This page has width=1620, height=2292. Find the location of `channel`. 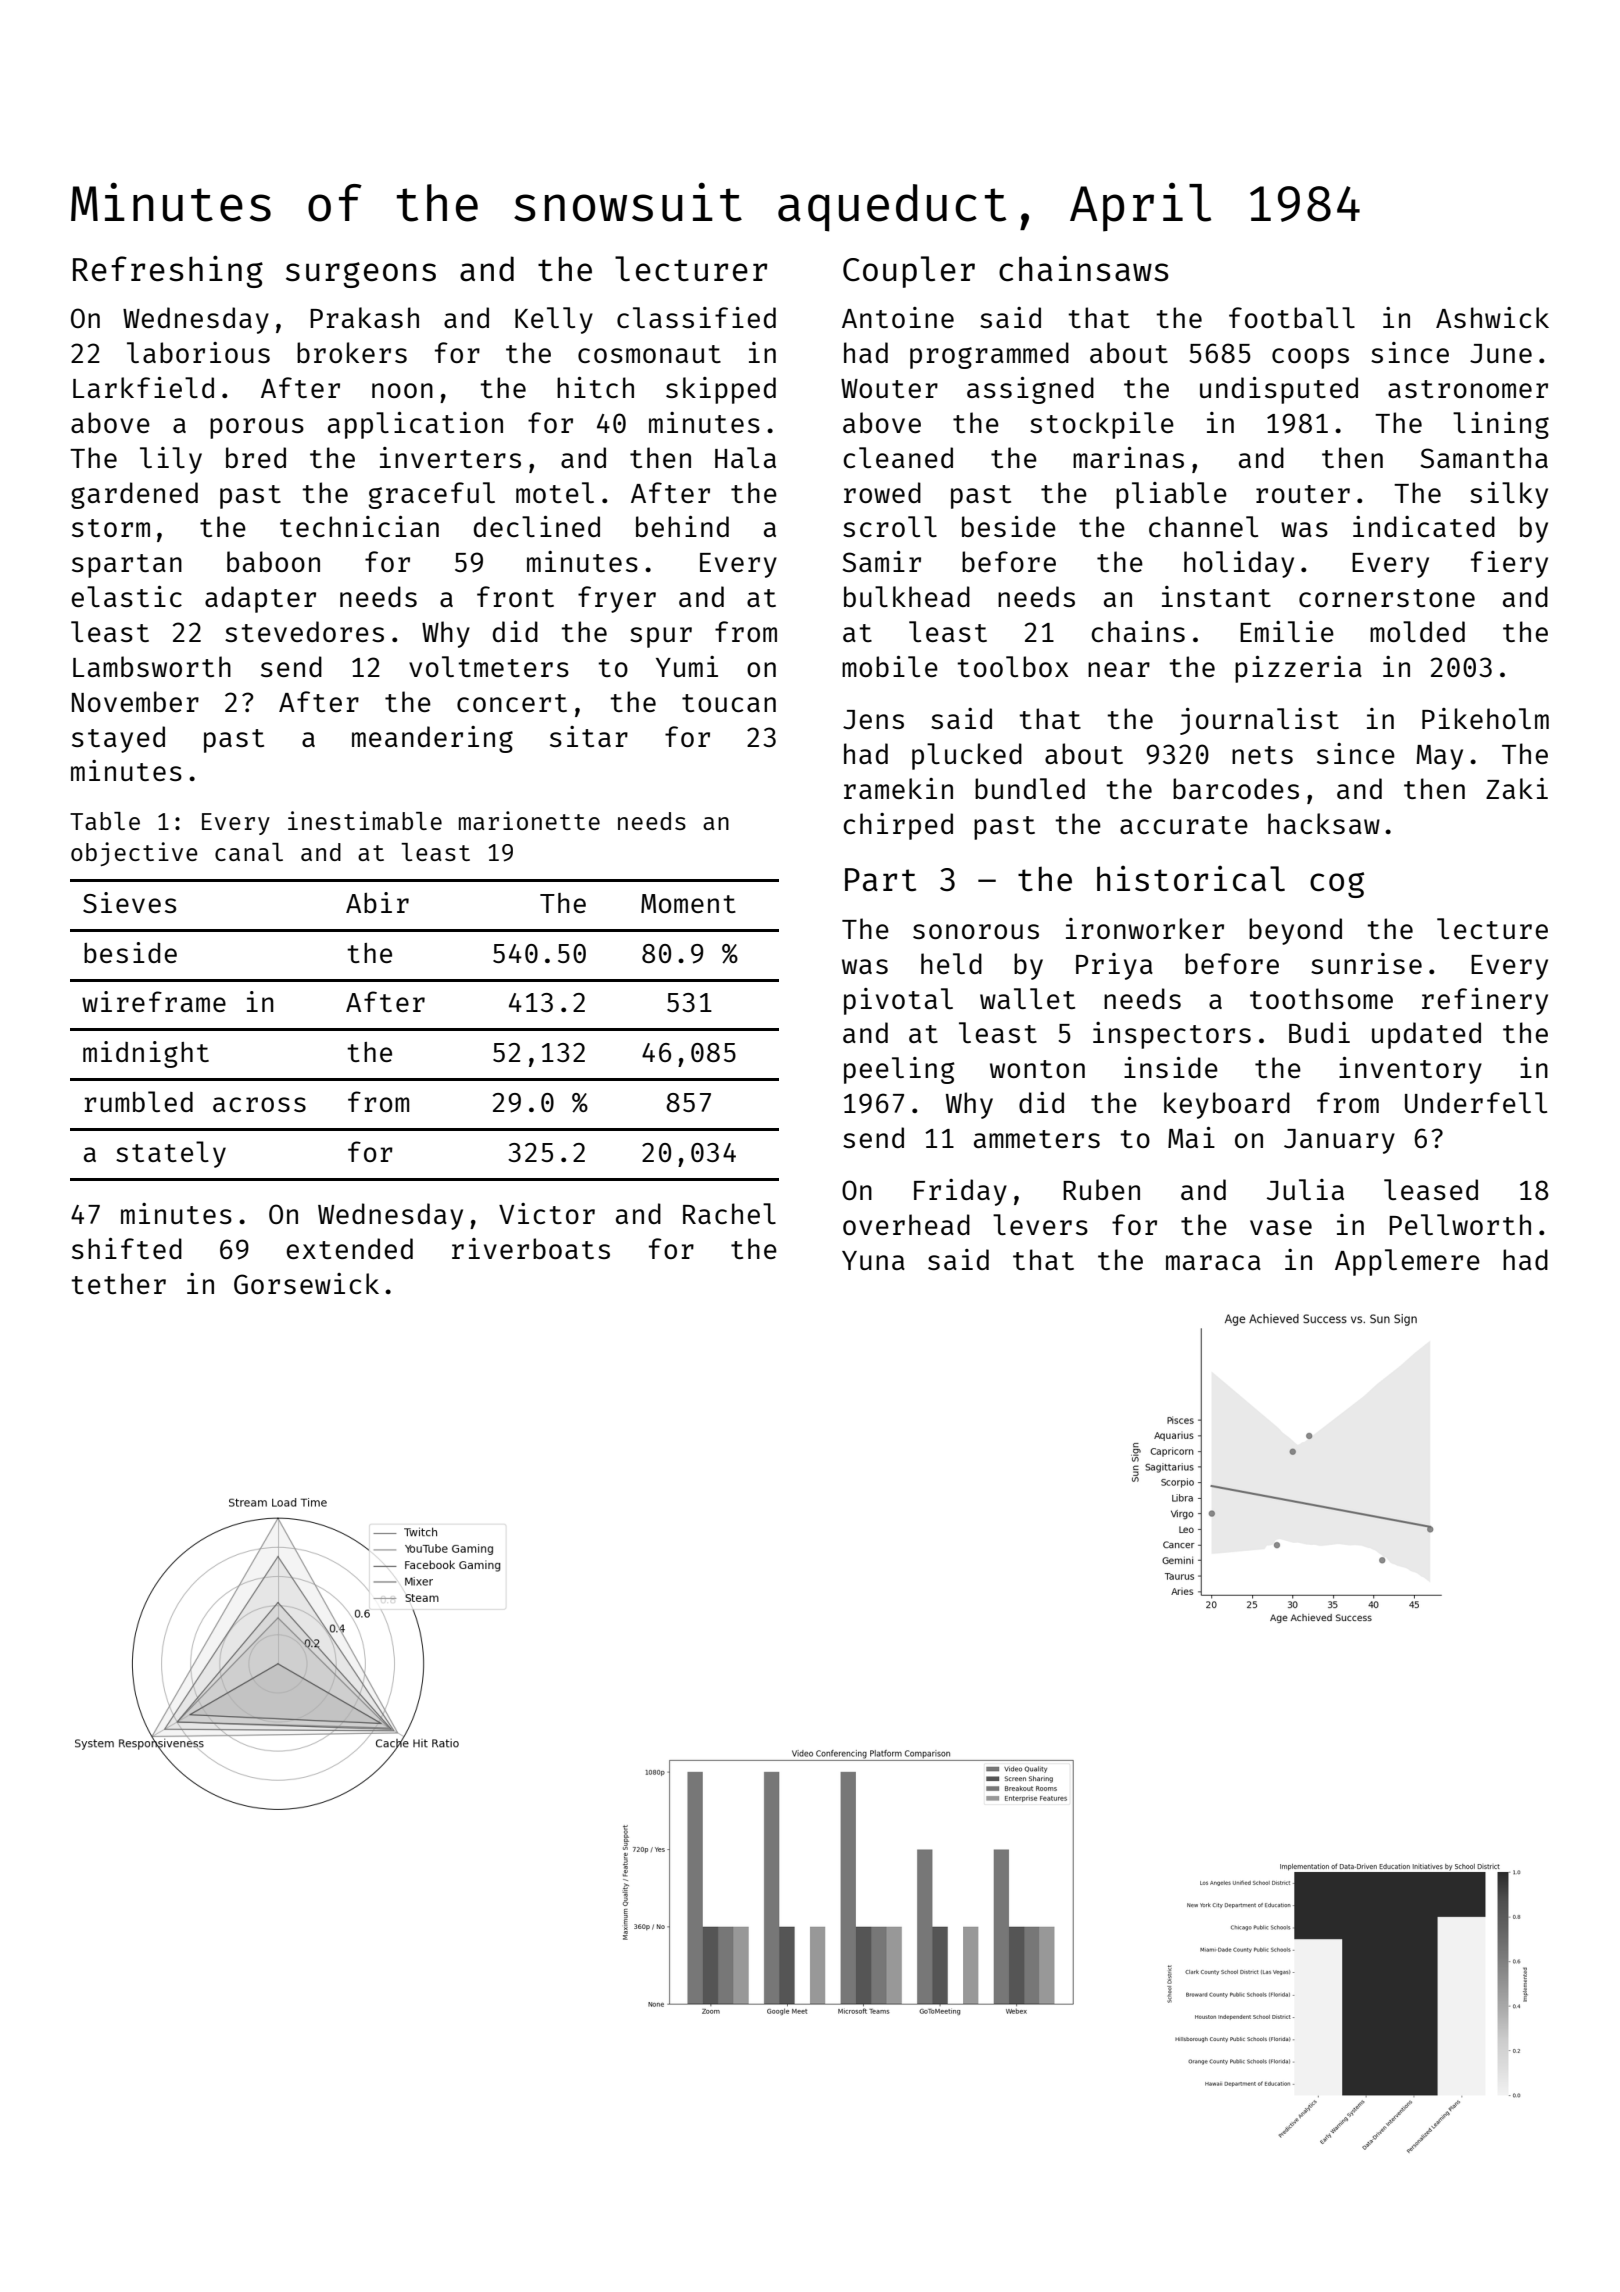

channel is located at coordinates (1203, 526).
